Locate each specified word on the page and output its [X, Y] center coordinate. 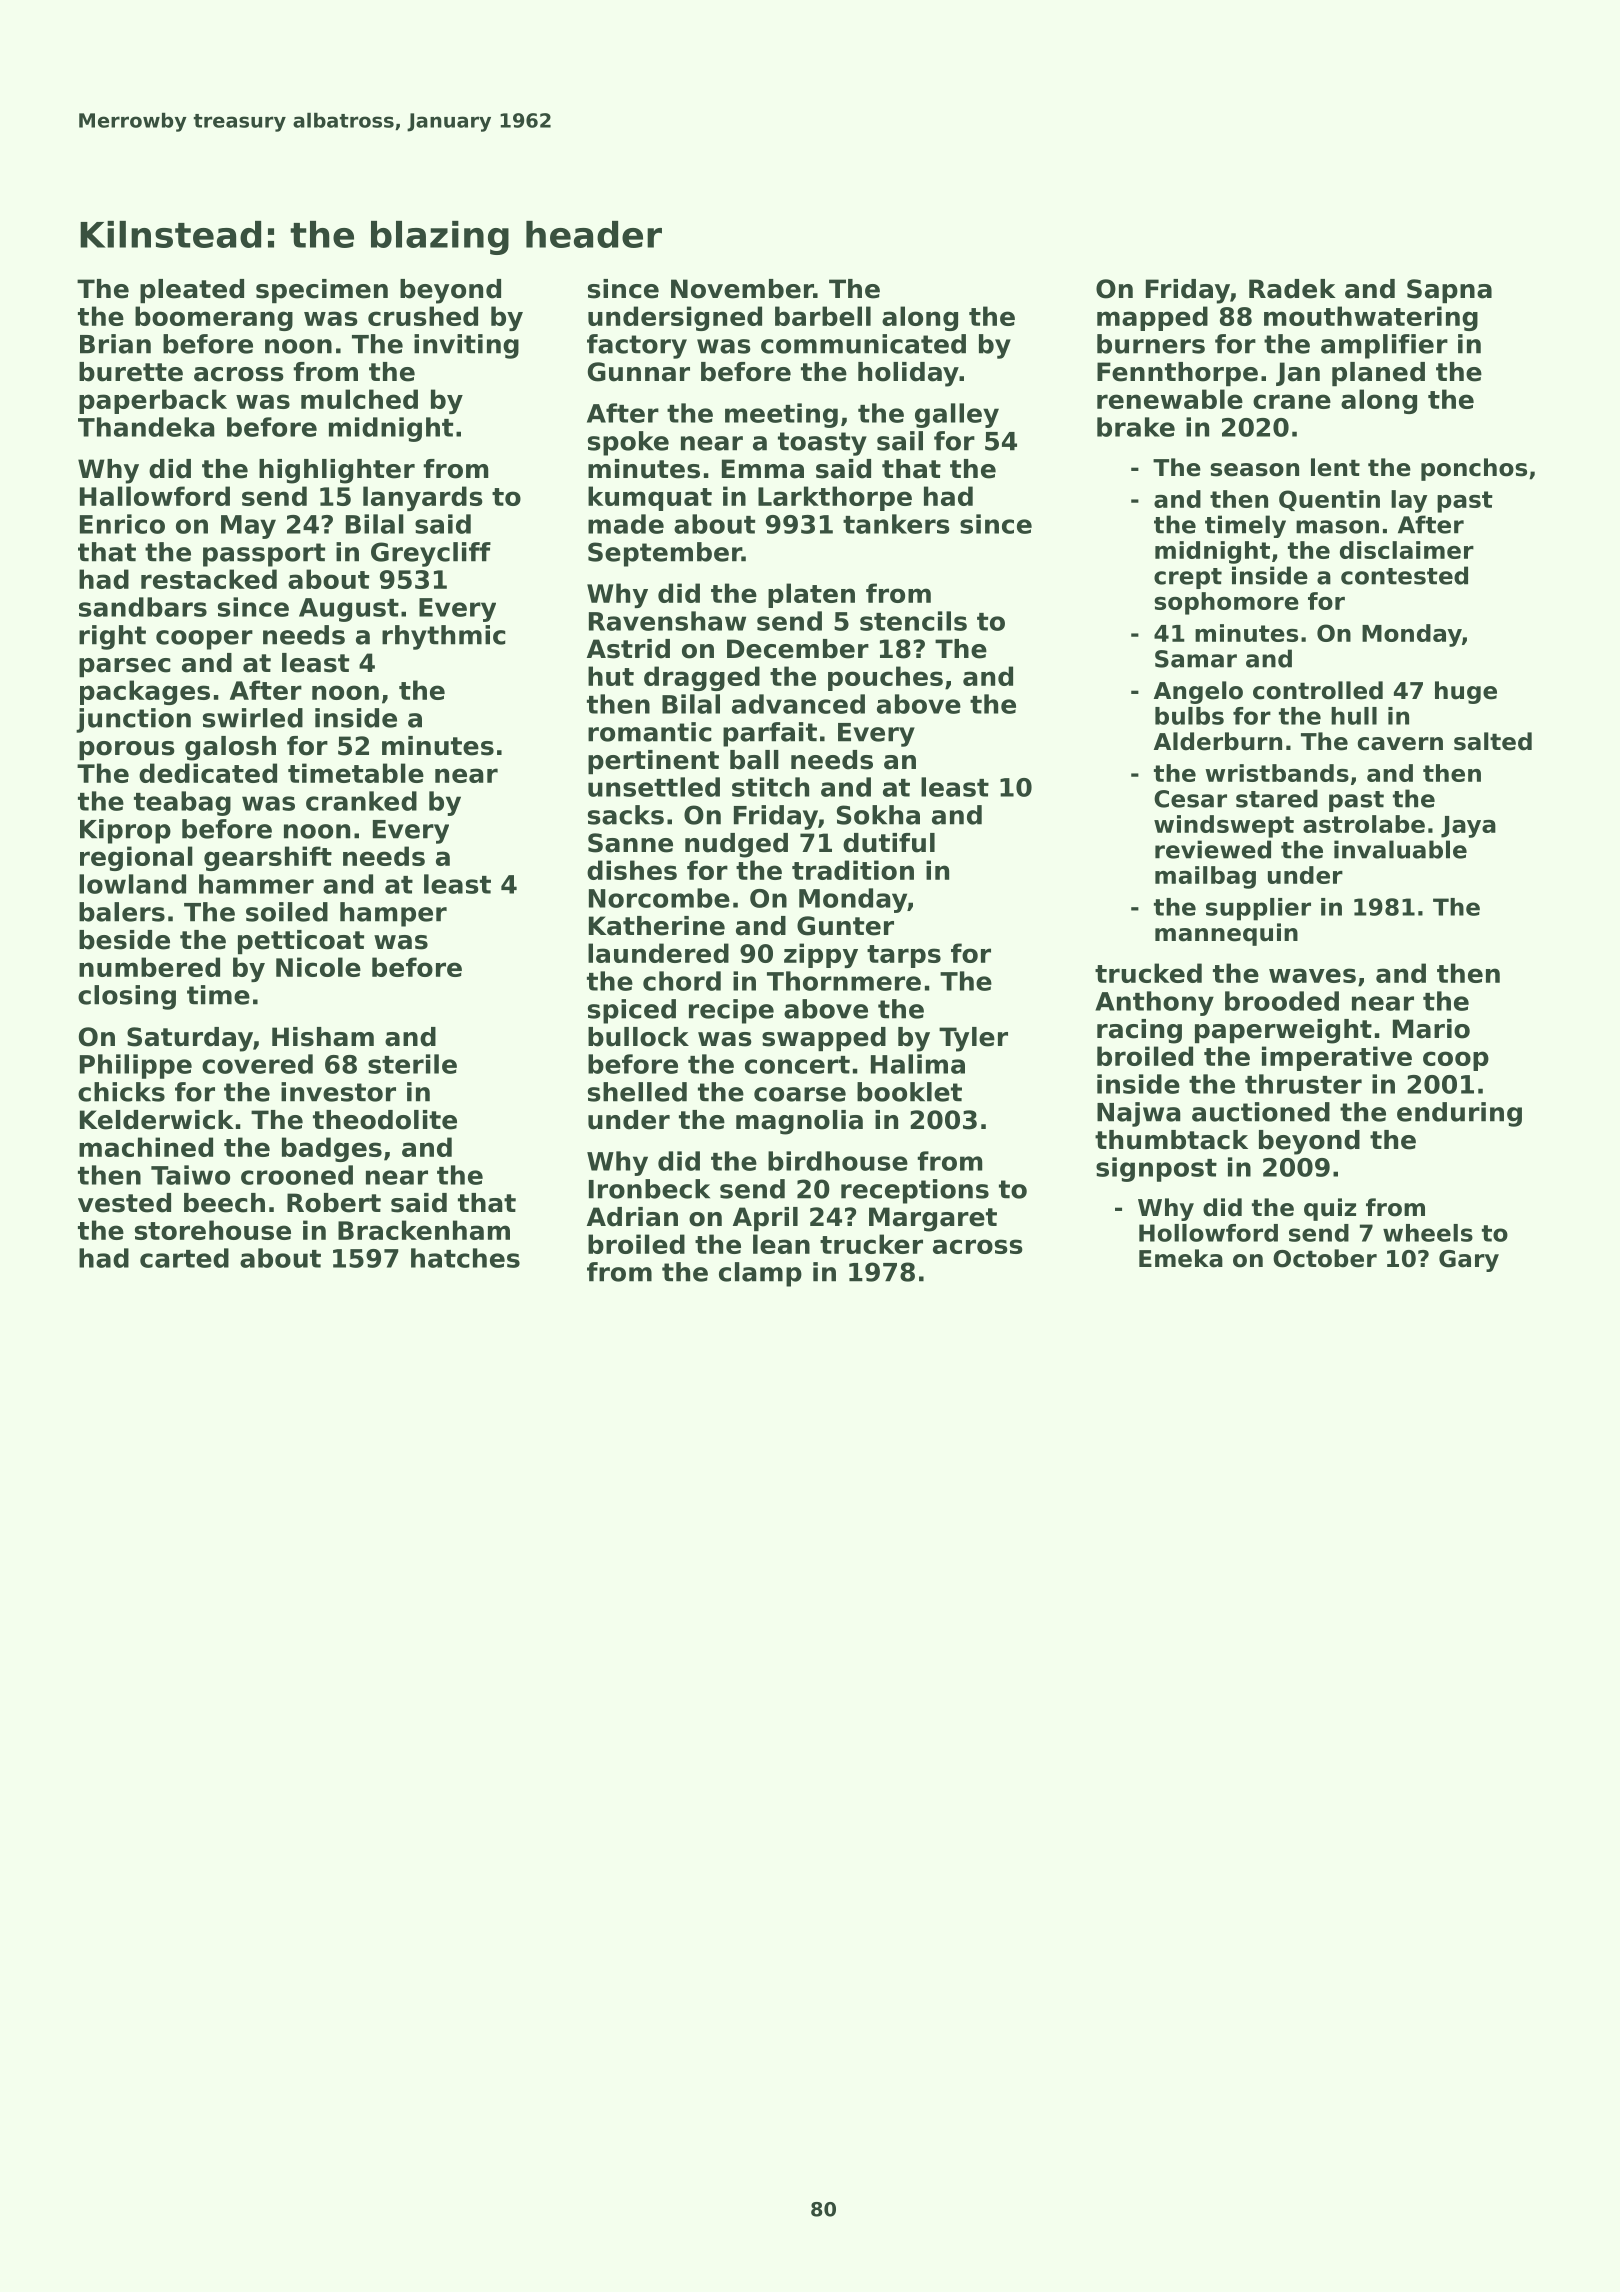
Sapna [1449, 291]
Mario [1431, 1029]
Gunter [845, 926]
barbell [823, 316]
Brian [115, 344]
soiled [287, 912]
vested [124, 1203]
